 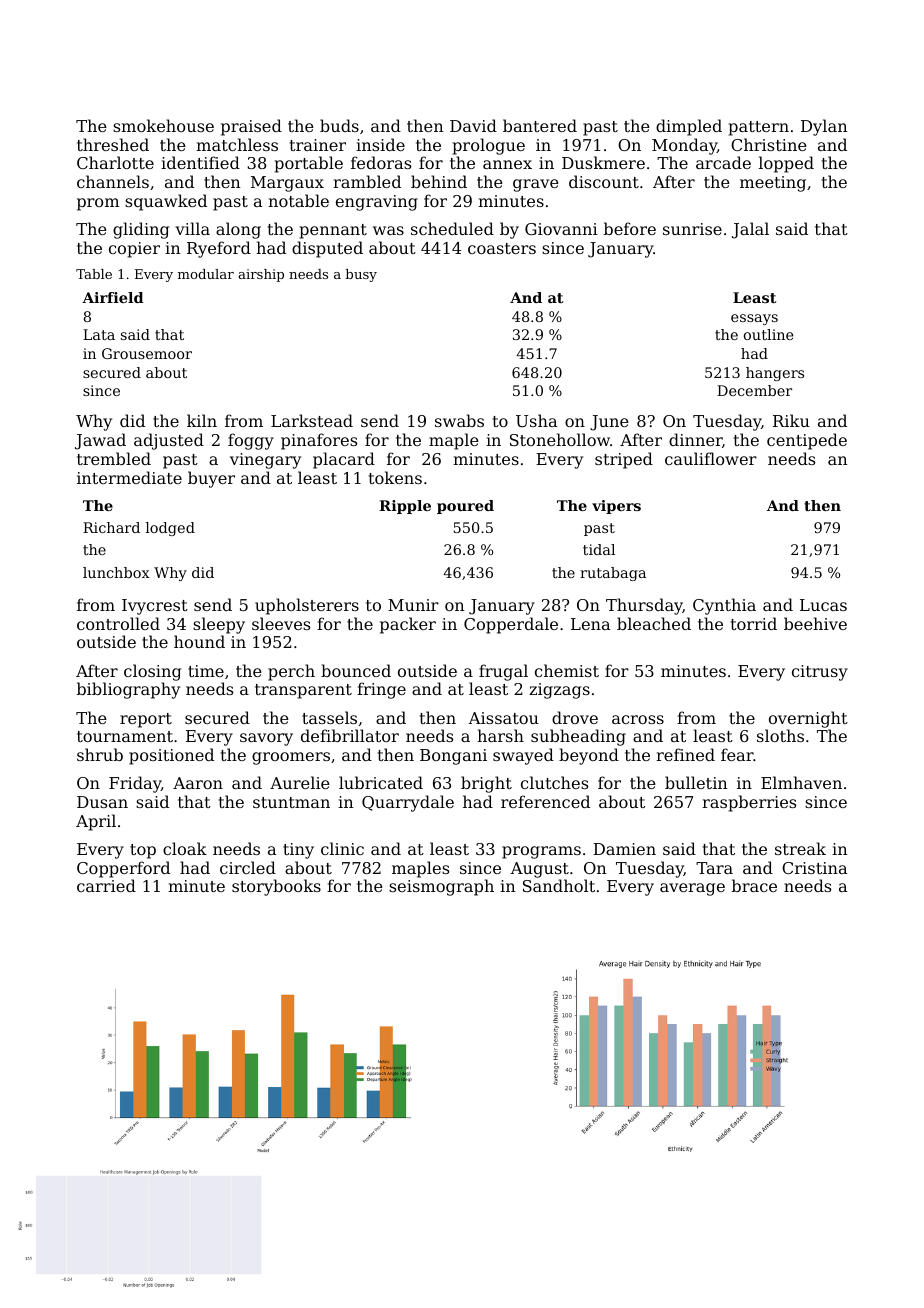 I want to click on Dylan, so click(x=824, y=127).
